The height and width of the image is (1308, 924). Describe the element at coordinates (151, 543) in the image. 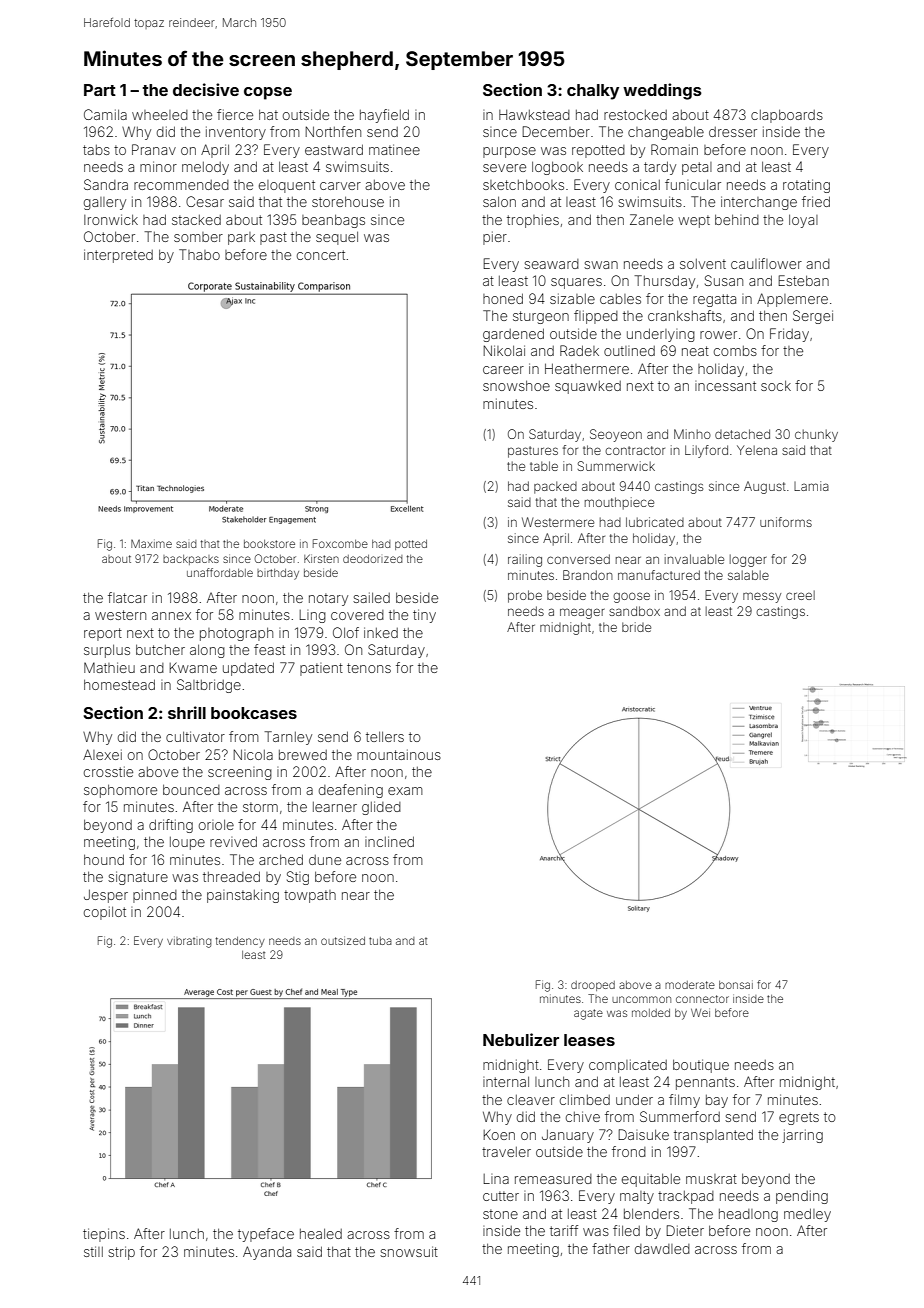

I see `Maxime` at that location.
